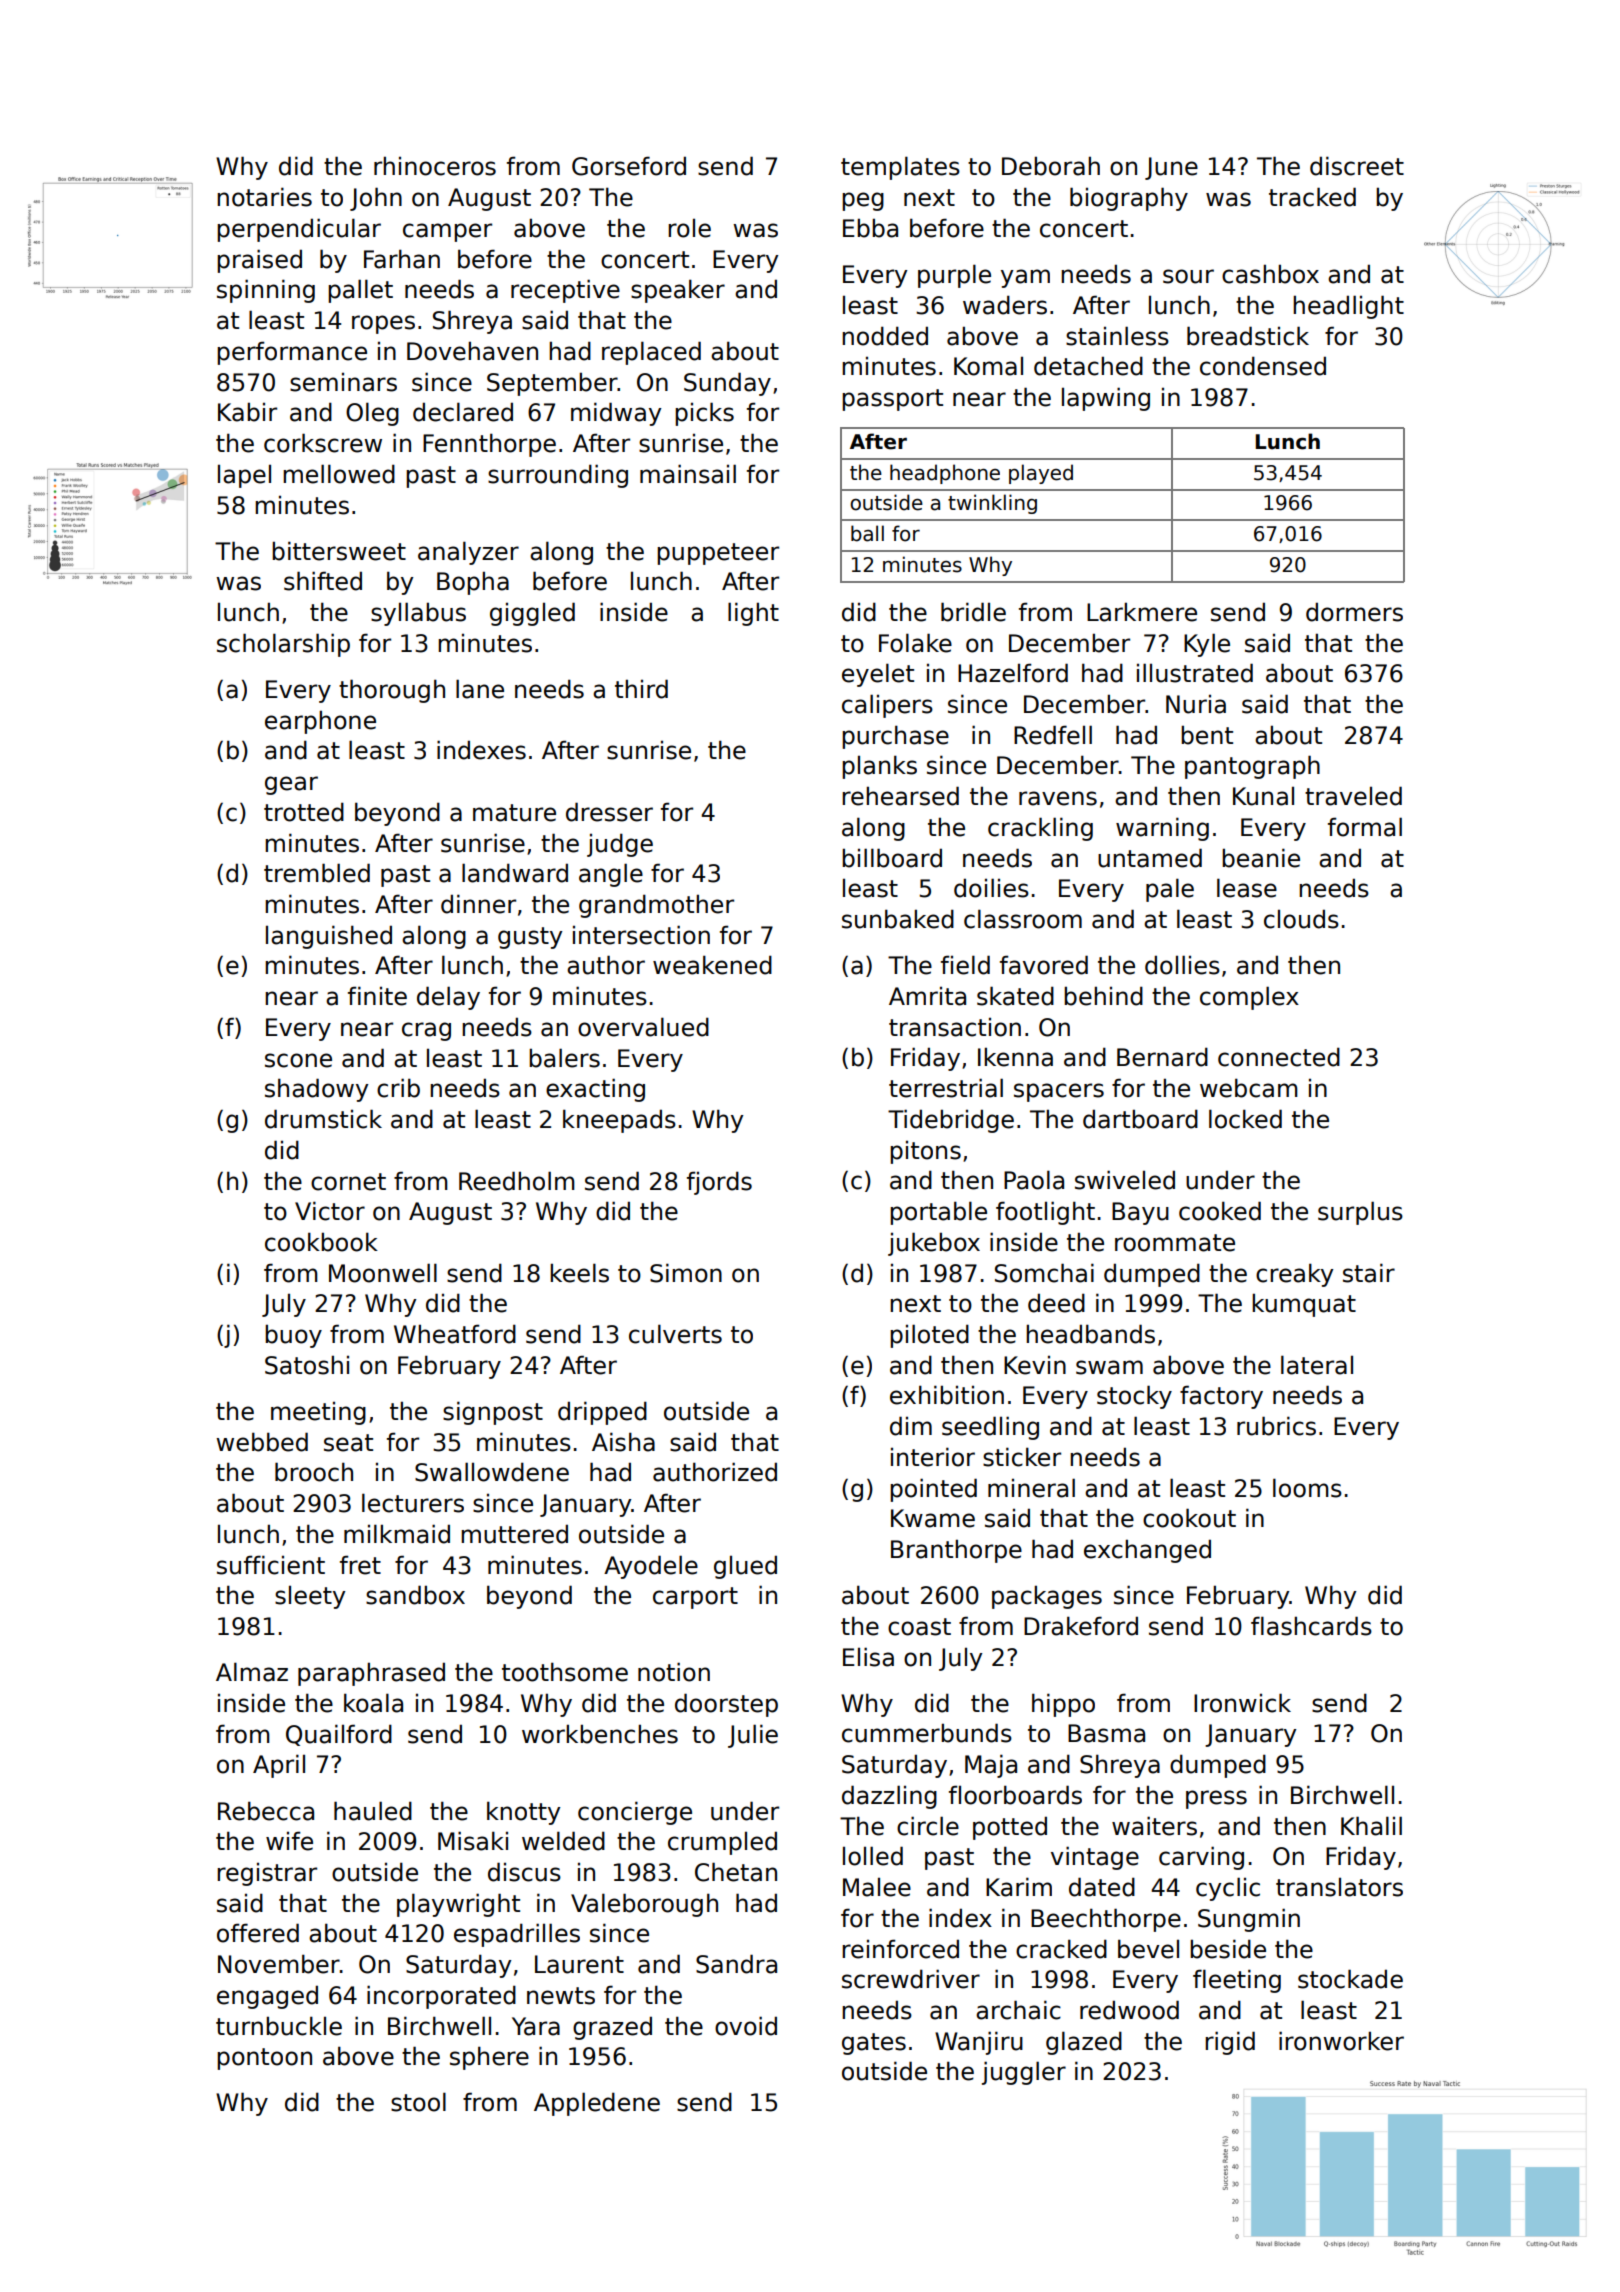 The height and width of the document is (2292, 1620). Describe the element at coordinates (267, 1997) in the document. I see `engaged` at that location.
